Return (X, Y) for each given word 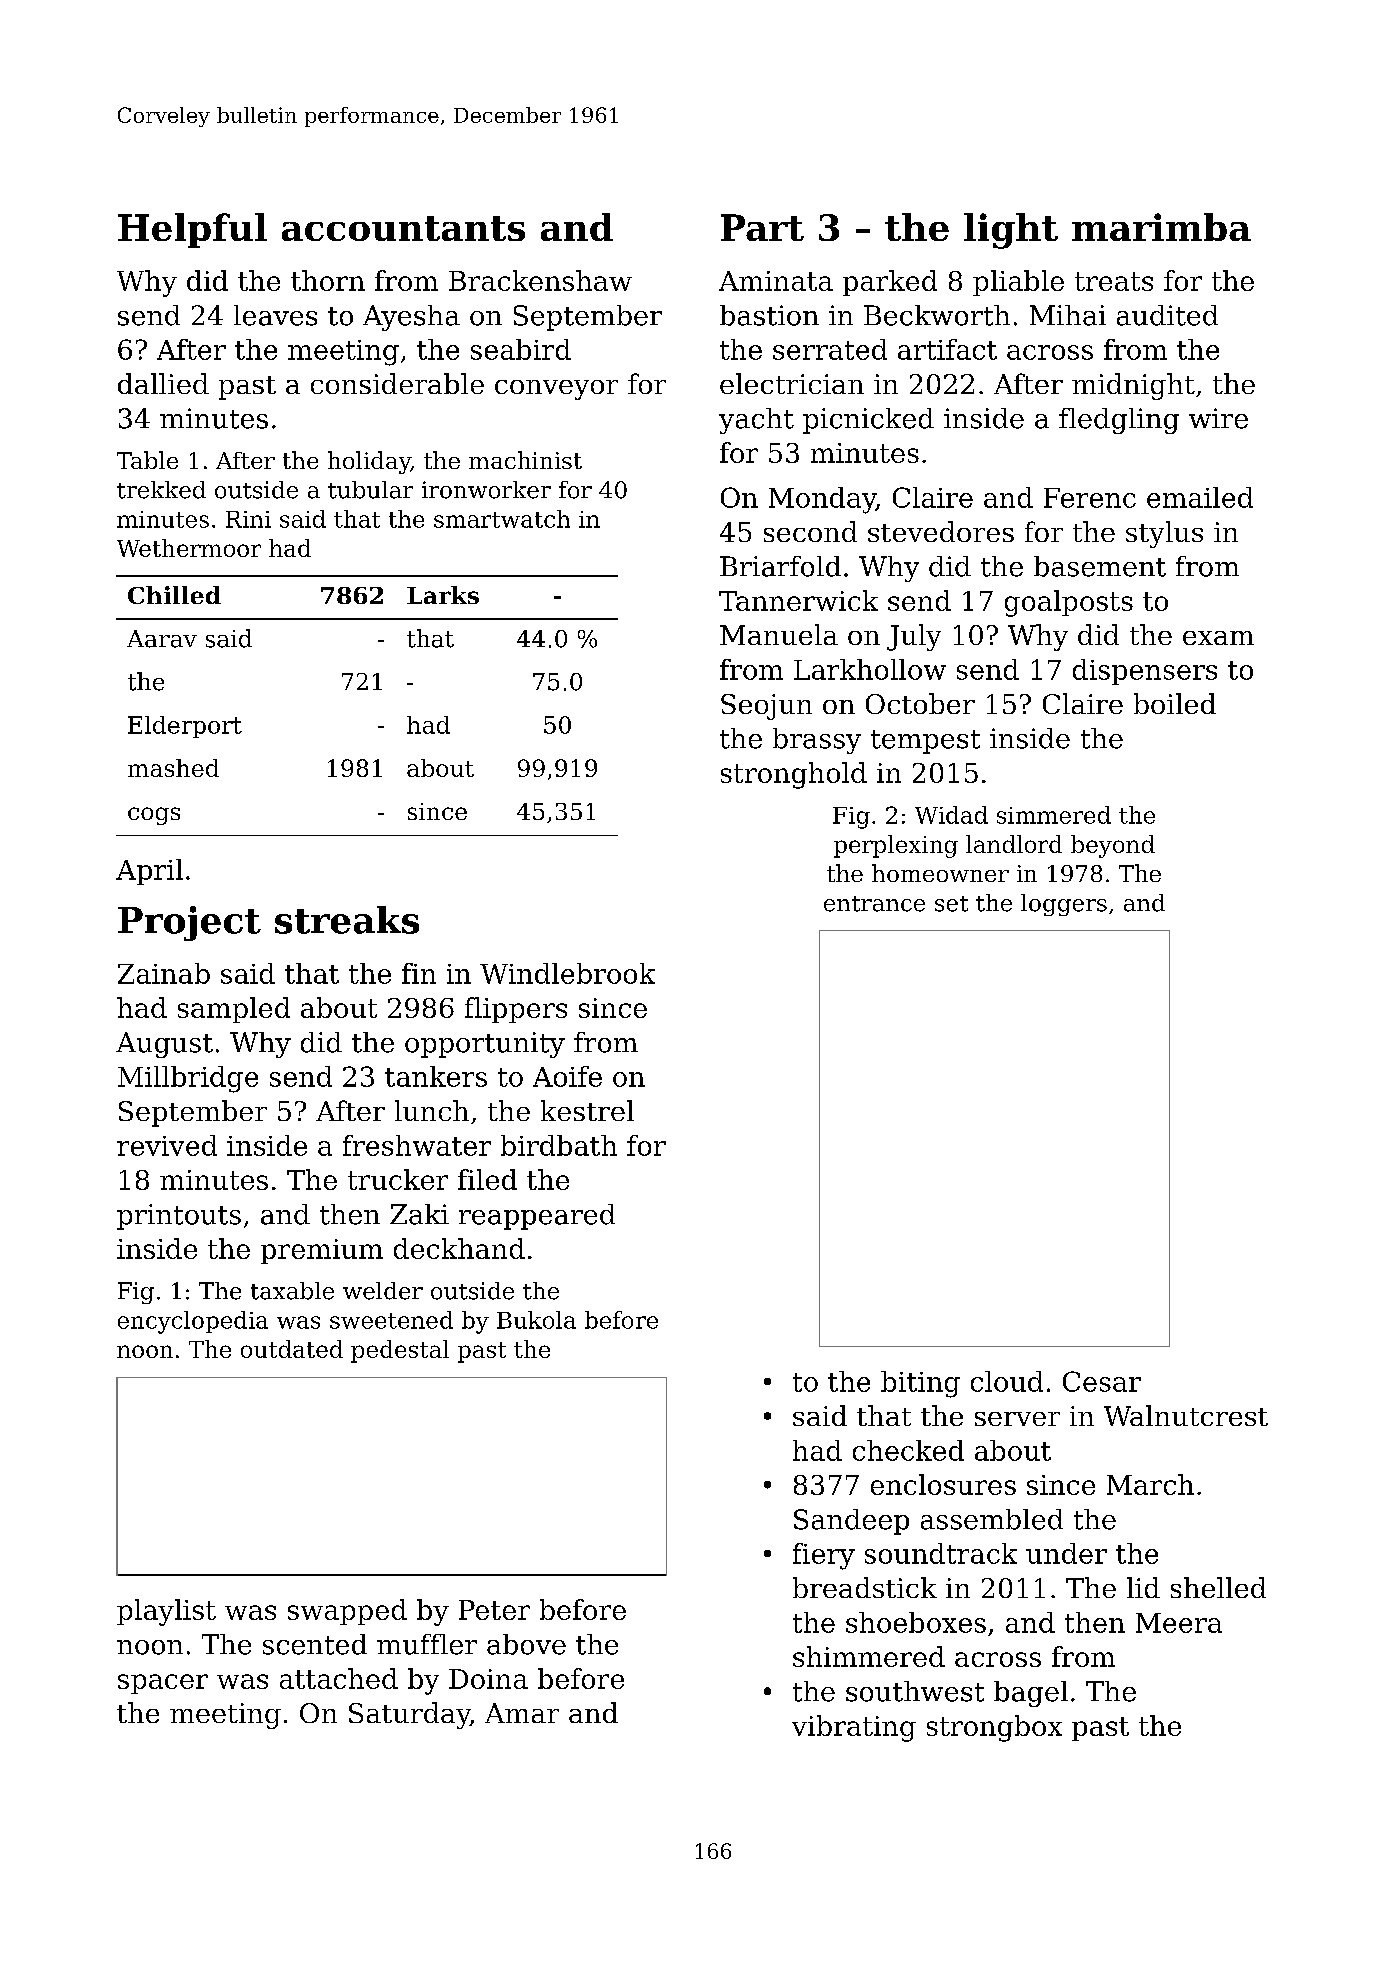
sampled (234, 1010)
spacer (163, 1684)
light (1011, 231)
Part (762, 227)
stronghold (794, 775)
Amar (522, 1713)
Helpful (192, 230)
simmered (1054, 815)
